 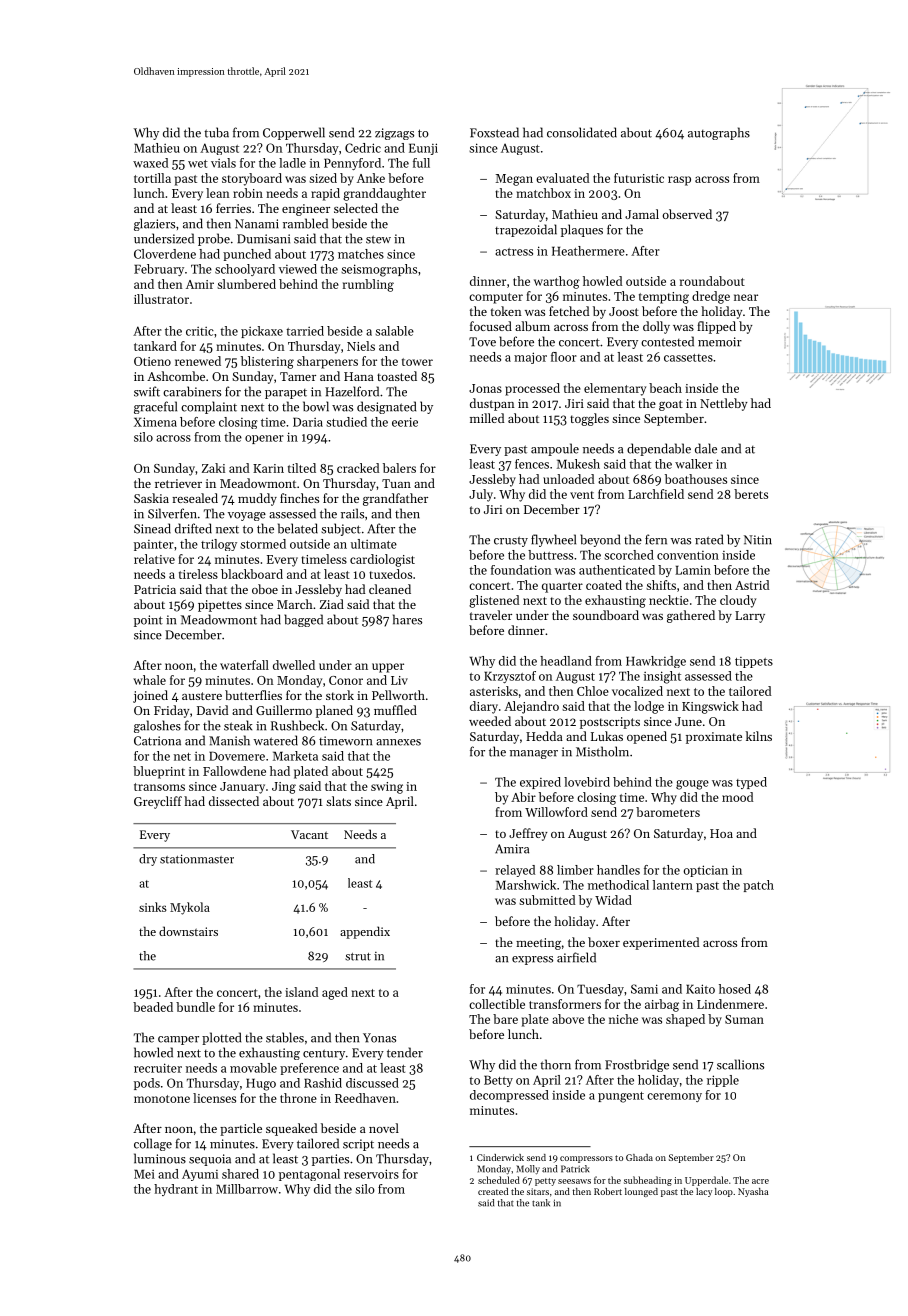 I want to click on Megan, so click(x=514, y=180).
